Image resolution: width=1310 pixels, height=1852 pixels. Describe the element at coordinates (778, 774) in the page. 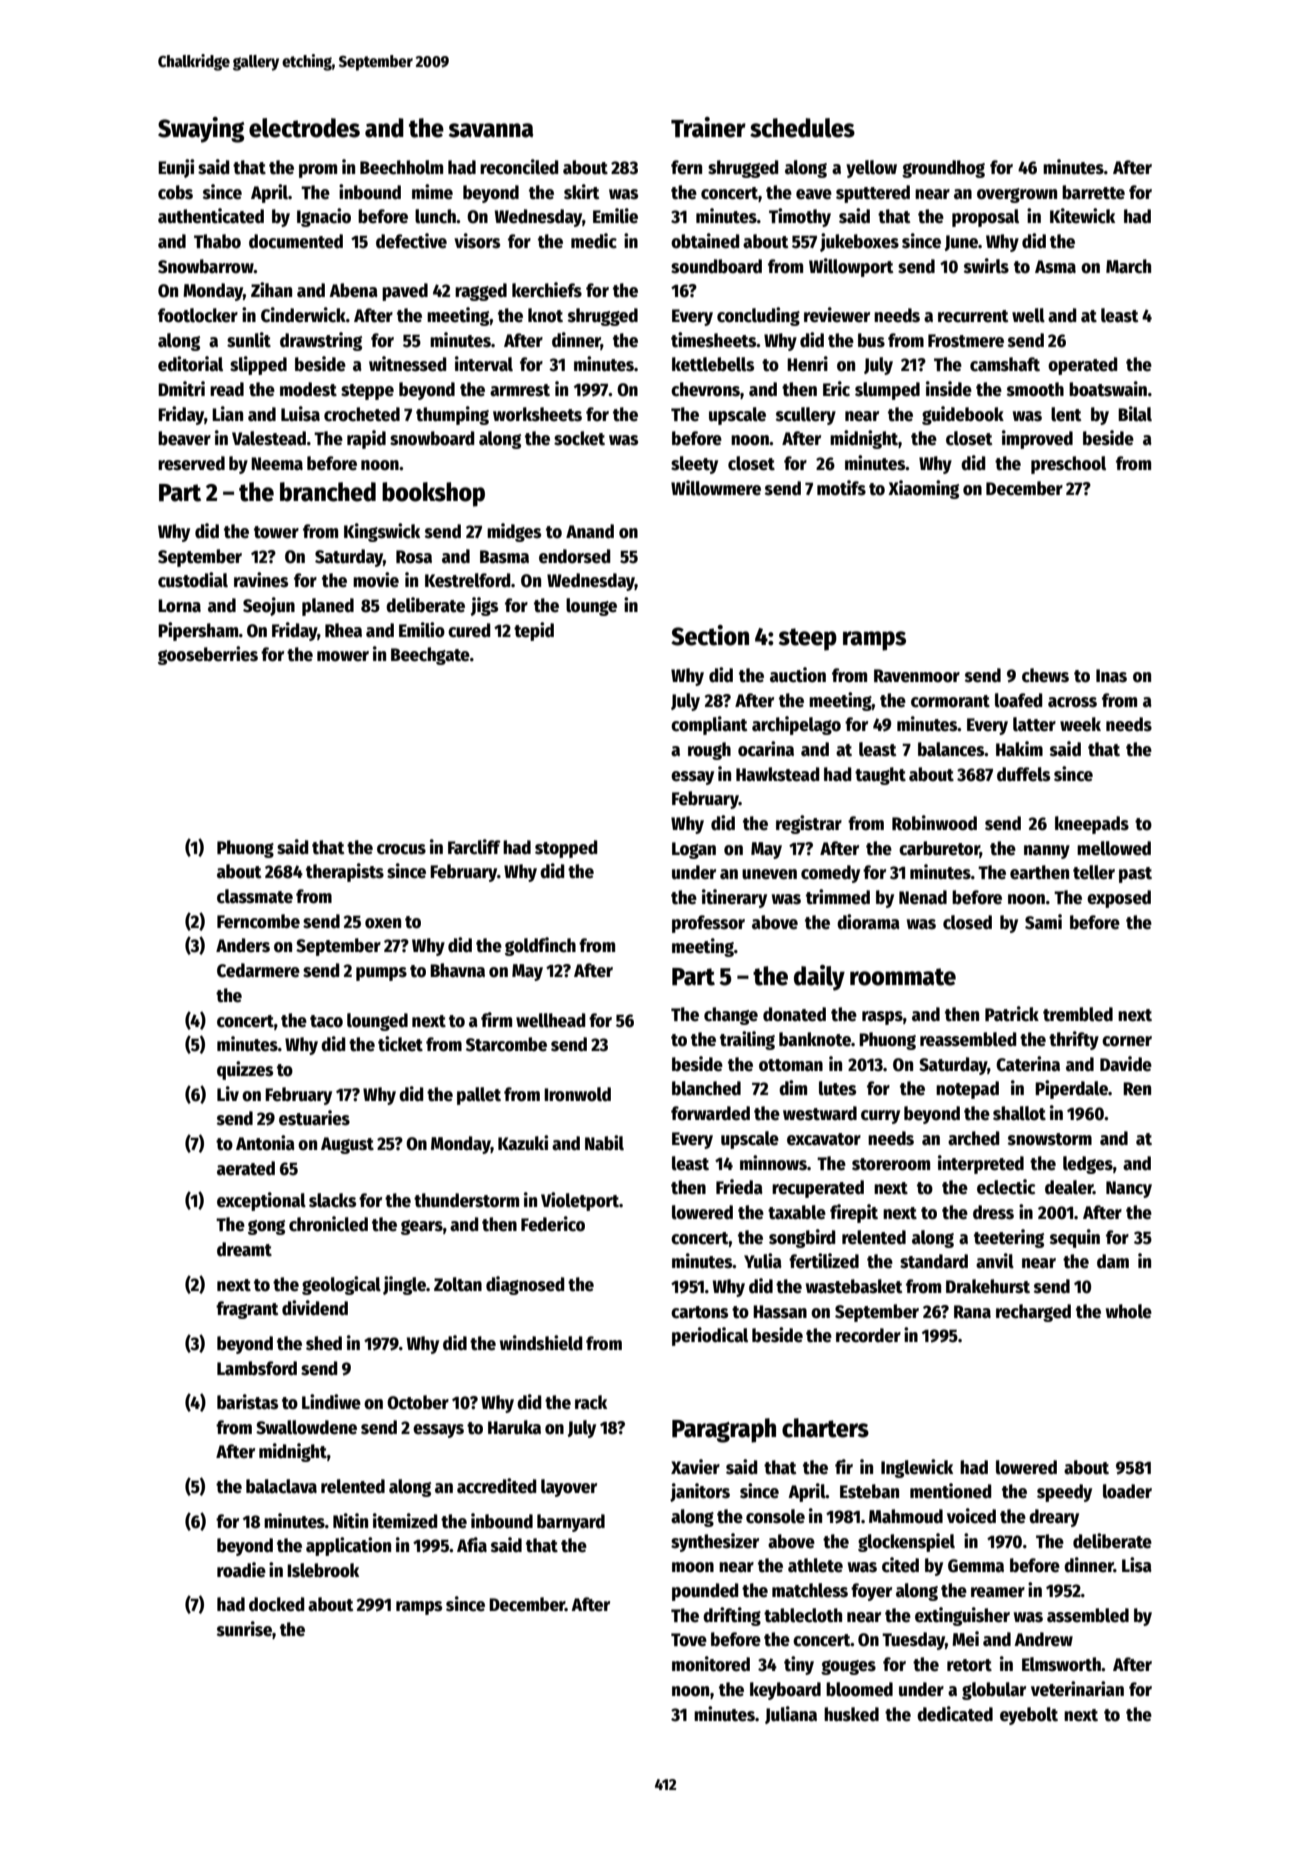

I see `Hawkstead` at that location.
